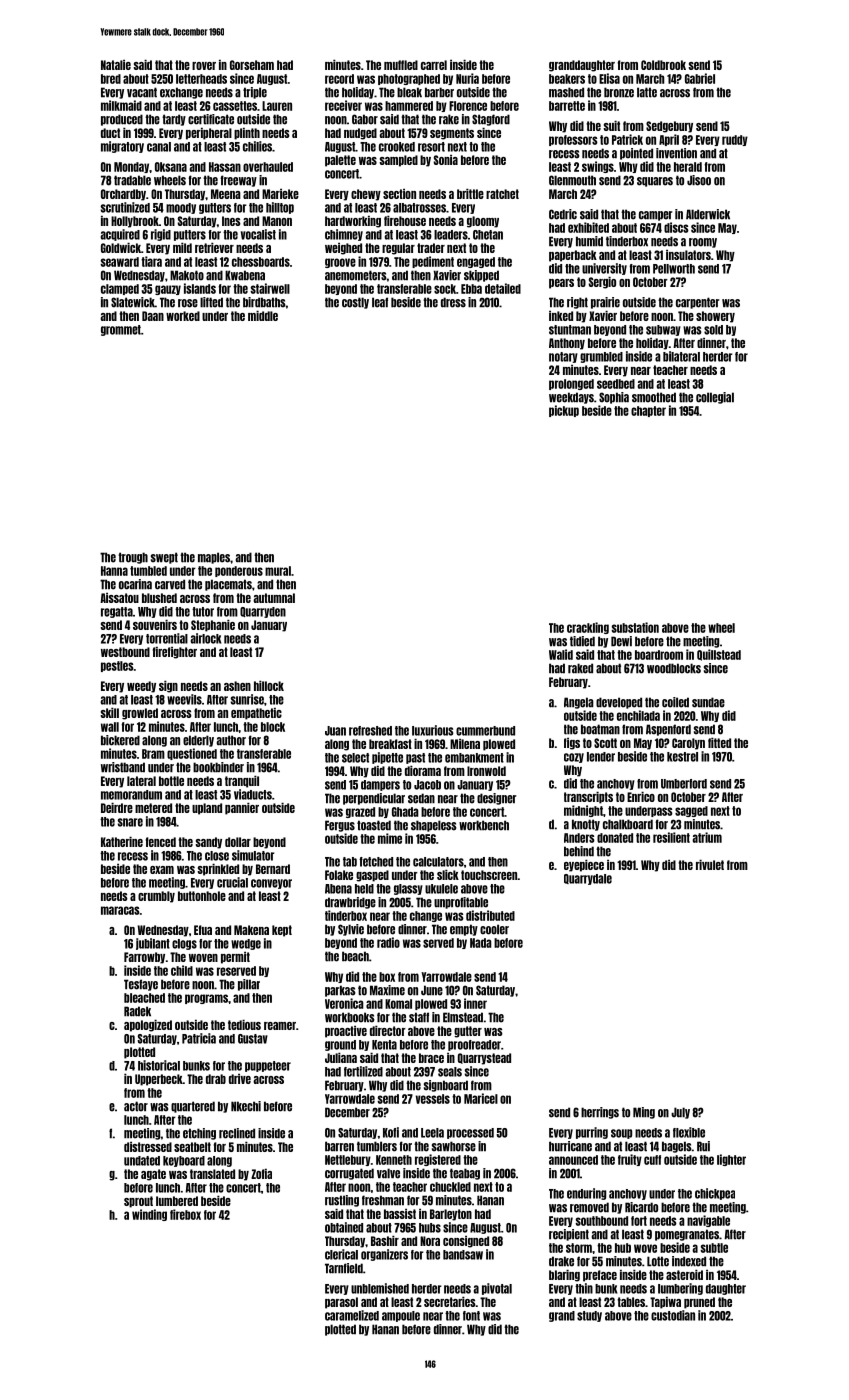 The width and height of the document is (849, 1400). Describe the element at coordinates (635, 627) in the document. I see `substation` at that location.
